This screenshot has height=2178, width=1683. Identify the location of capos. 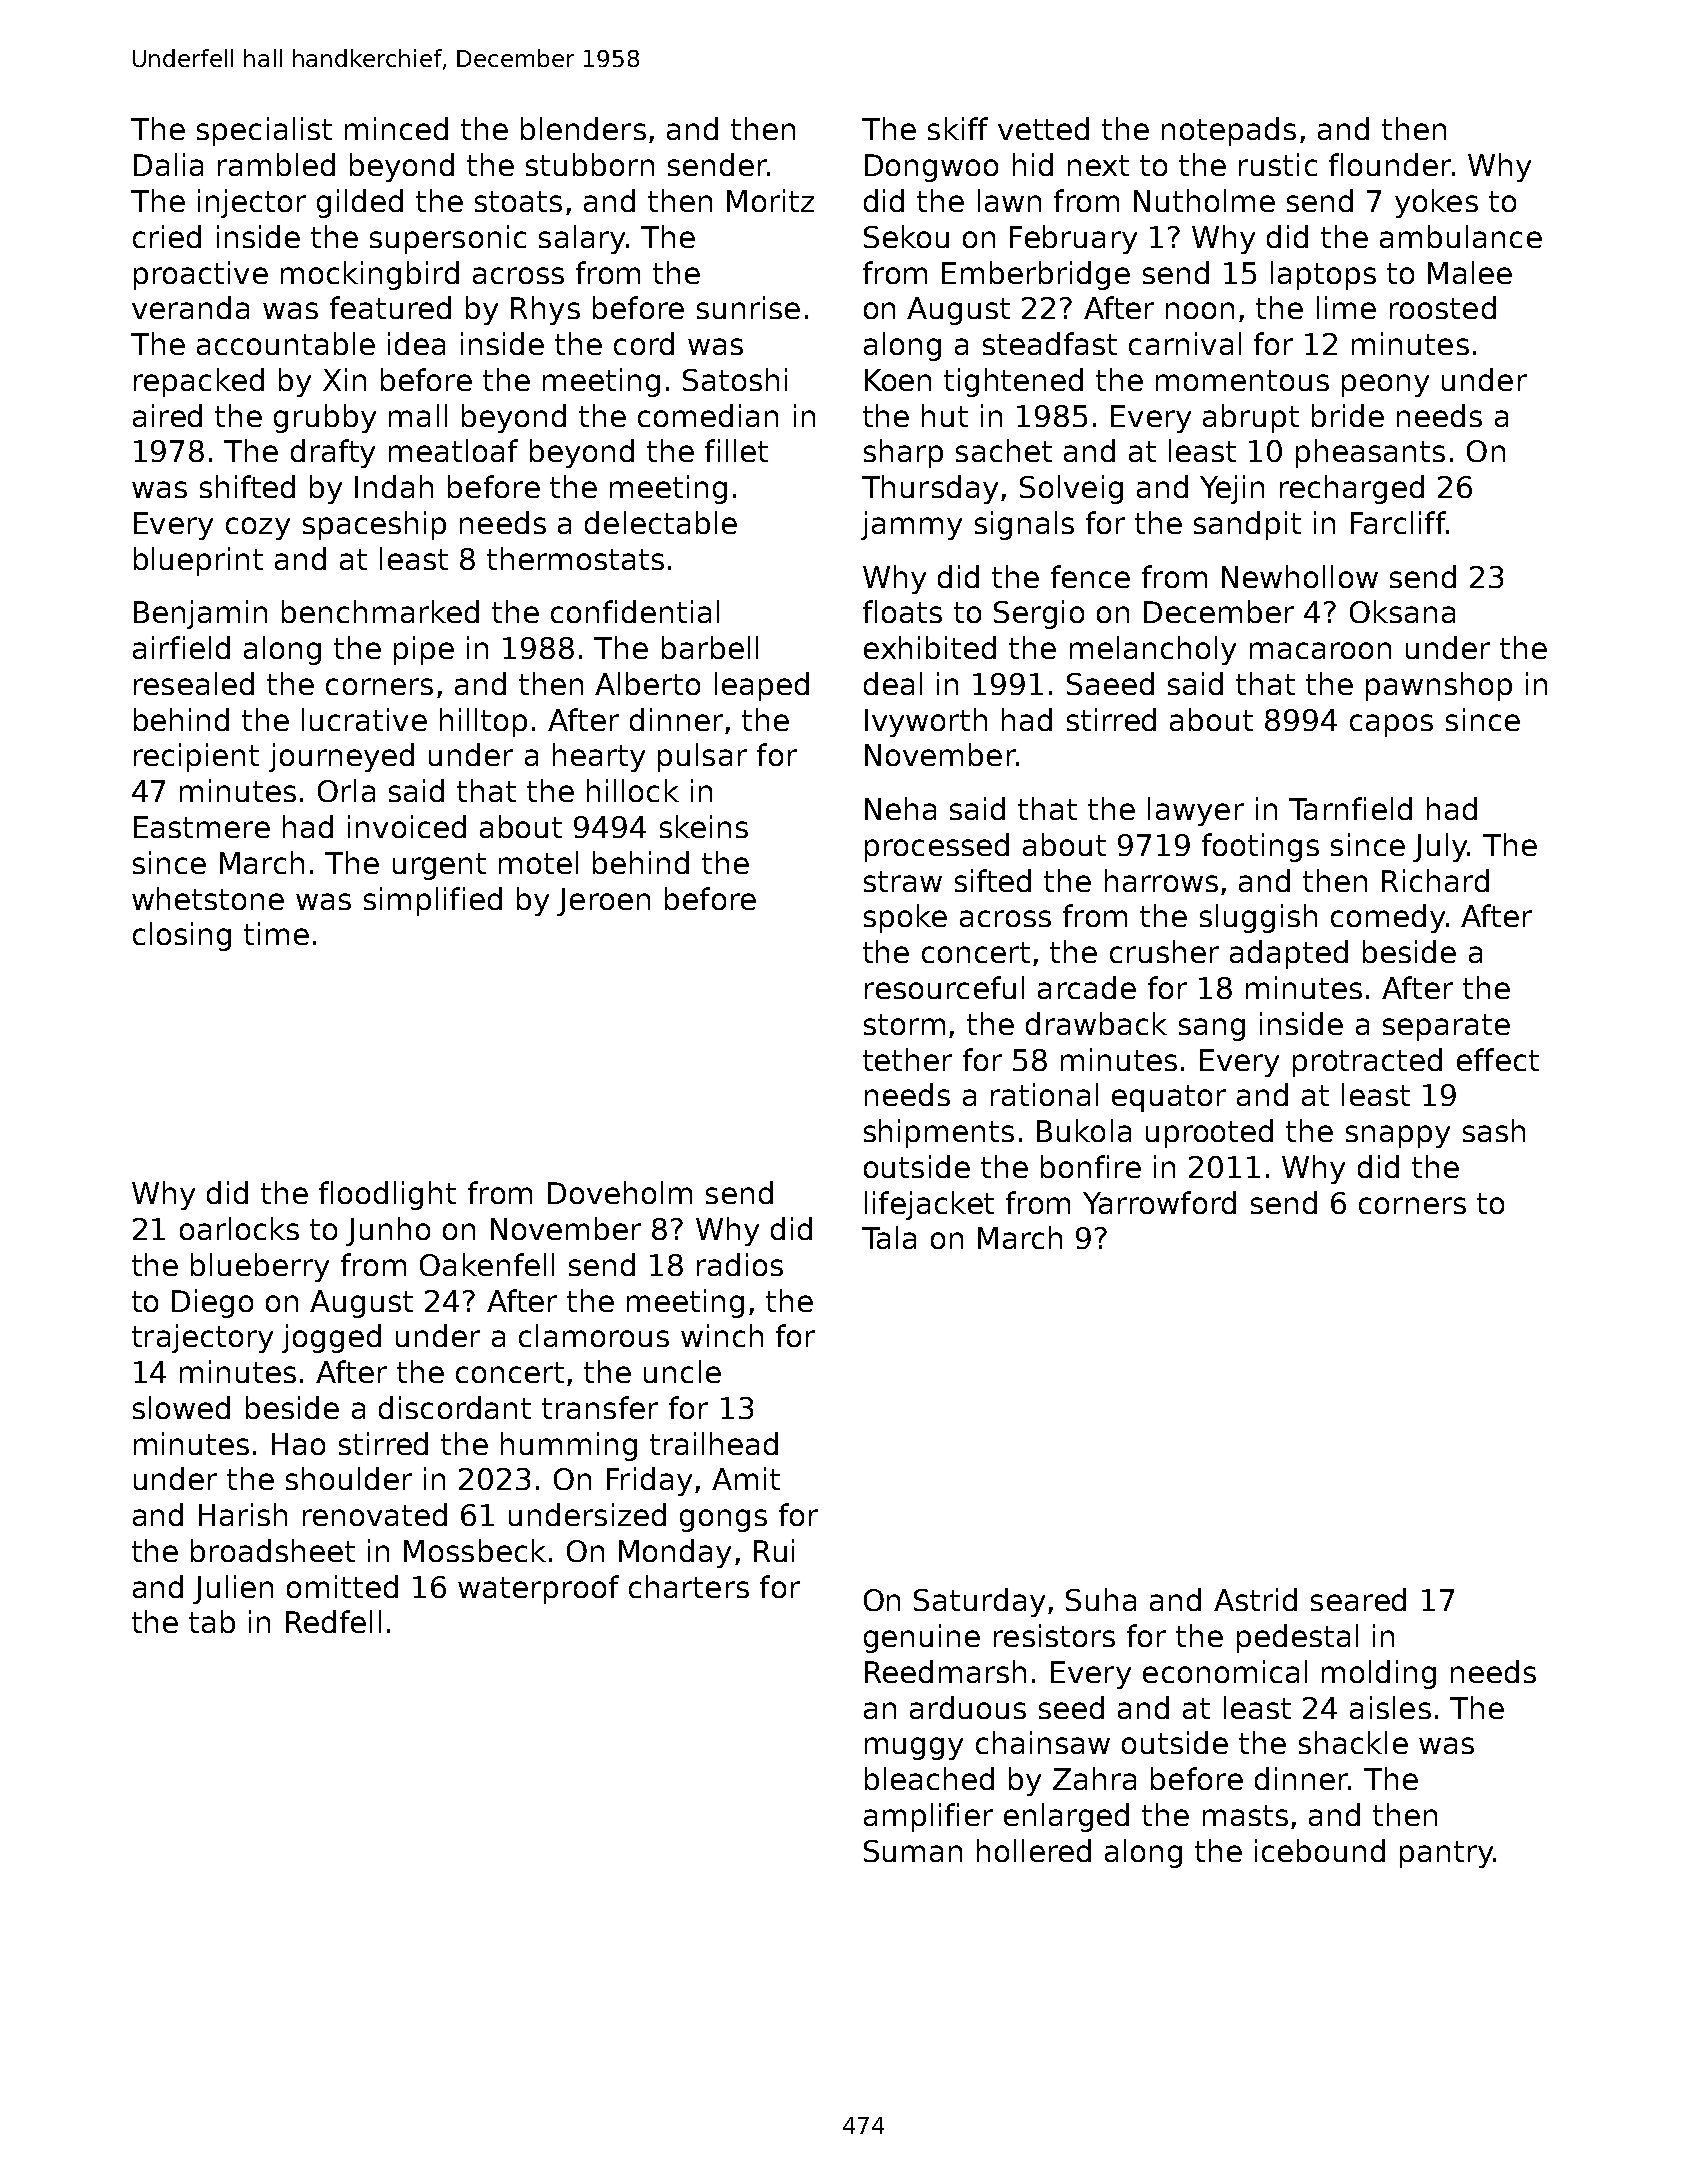
(1391, 725).
